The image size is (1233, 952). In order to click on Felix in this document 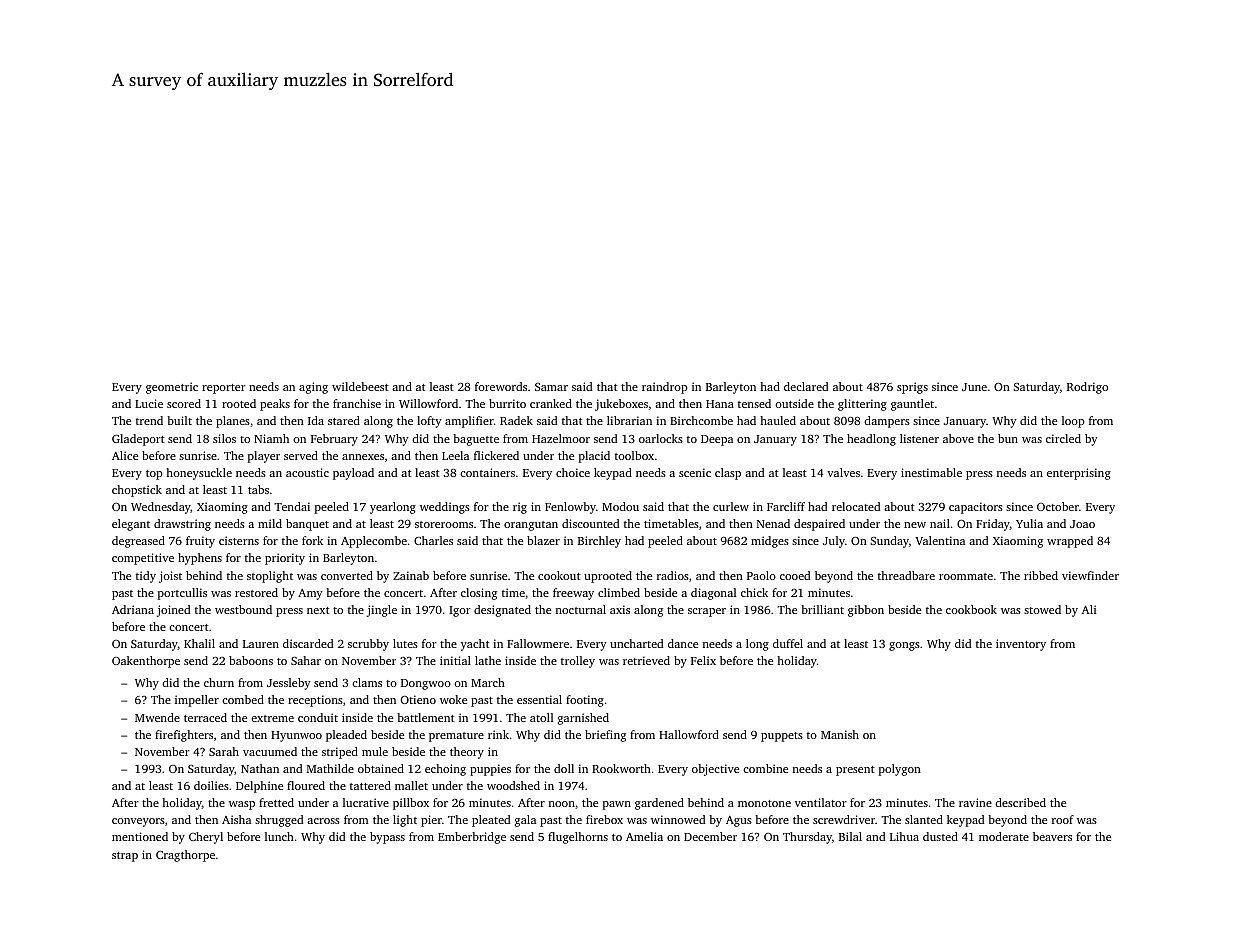, I will do `click(703, 660)`.
